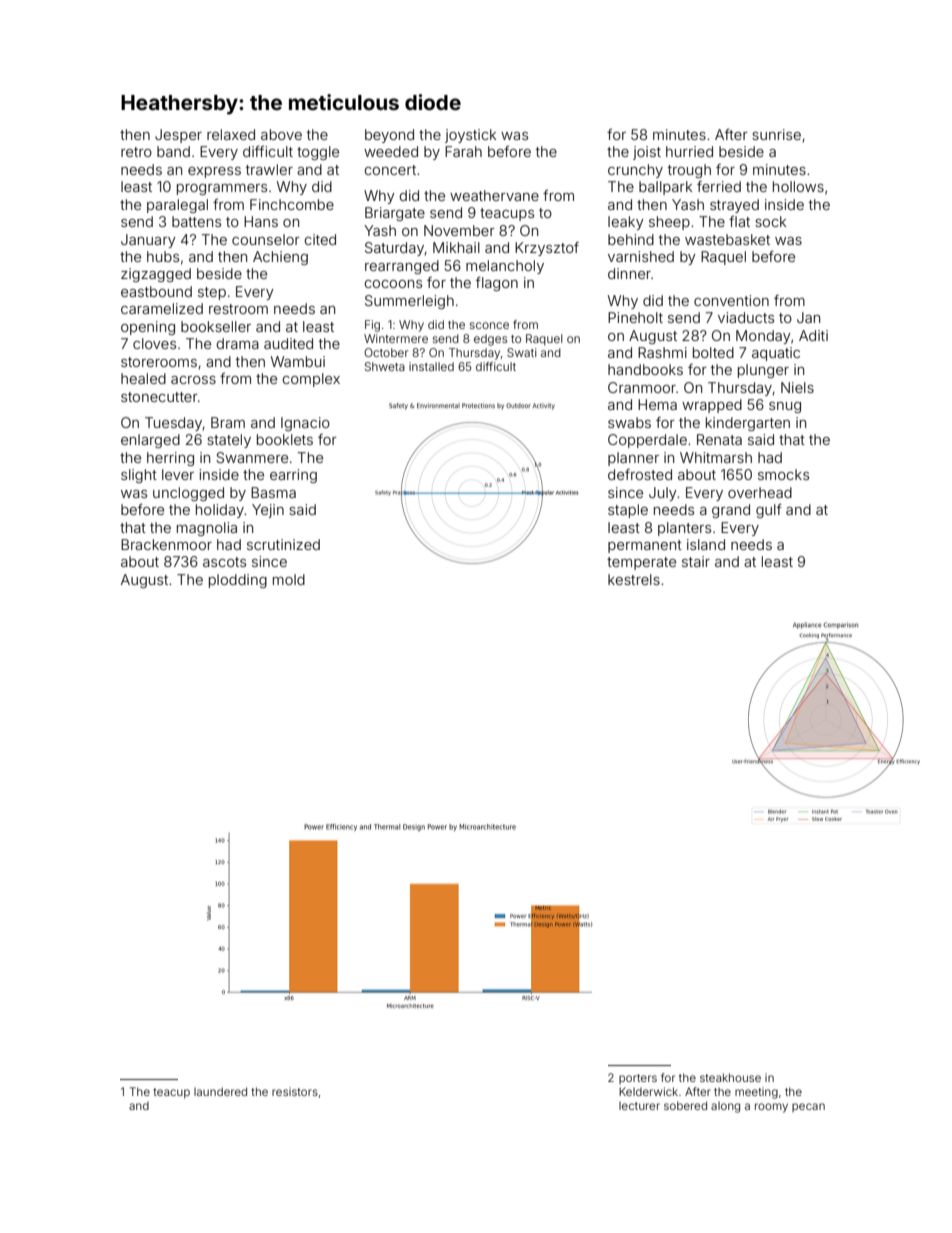  Describe the element at coordinates (295, 1091) in the screenshot. I see `resistors` at that location.
